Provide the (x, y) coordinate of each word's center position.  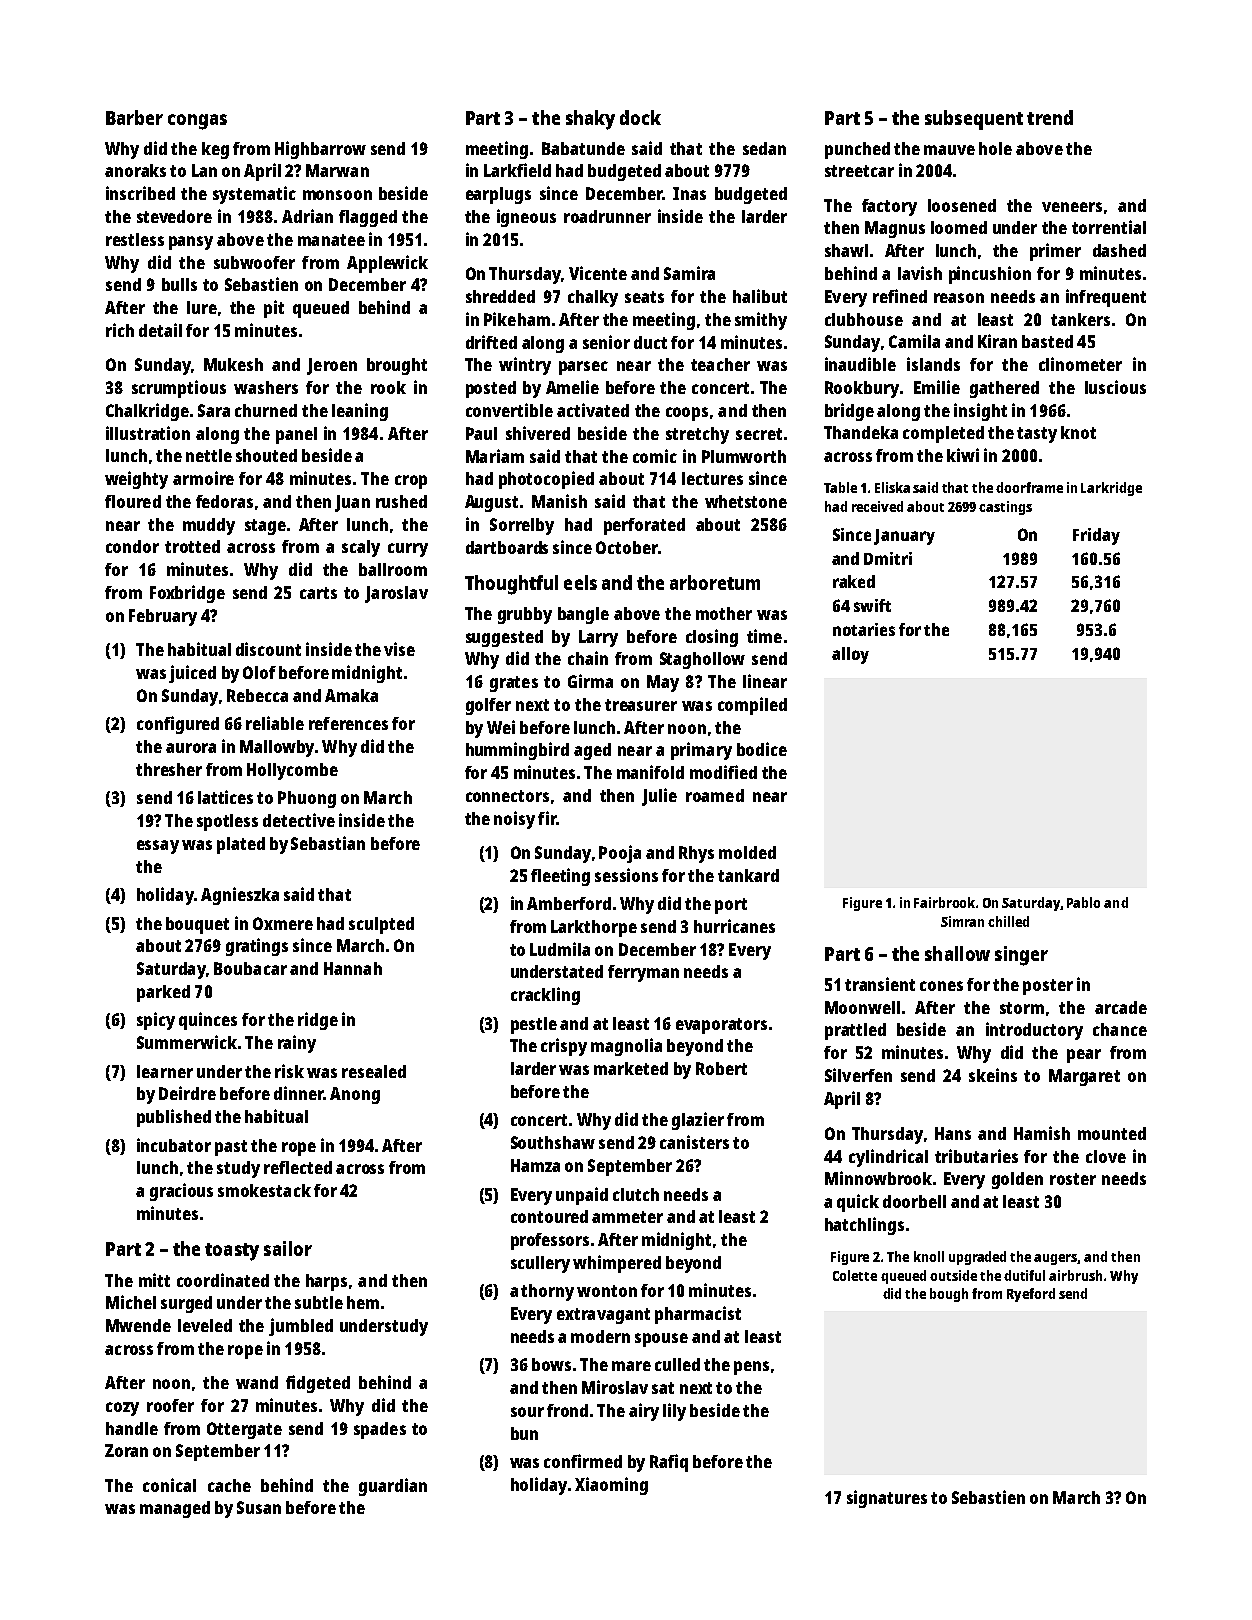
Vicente (598, 273)
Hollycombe (292, 771)
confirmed (583, 1461)
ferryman (643, 973)
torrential (1109, 227)
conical (169, 1485)
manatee (331, 240)
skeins (993, 1075)
